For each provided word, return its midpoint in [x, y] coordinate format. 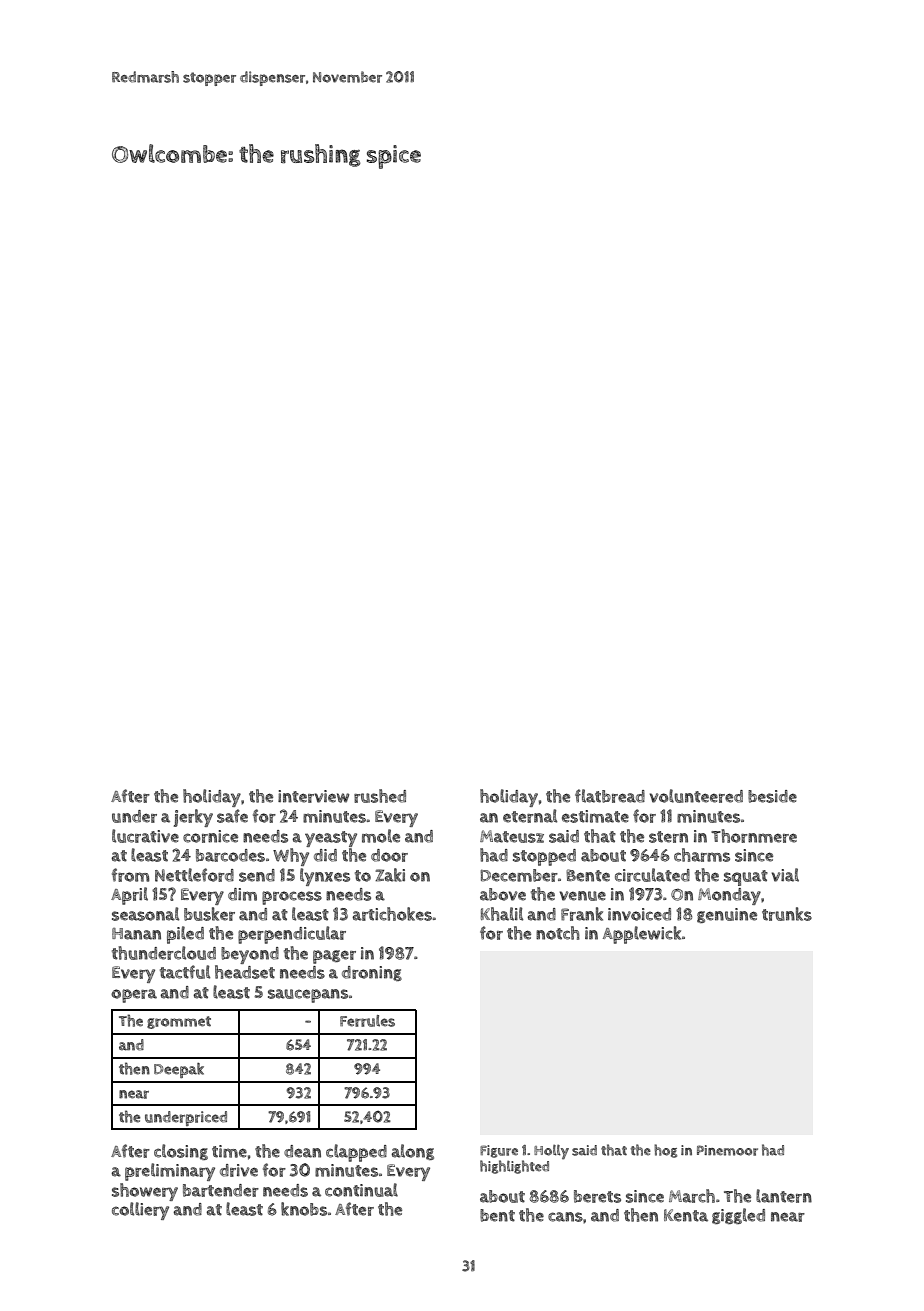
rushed [380, 796]
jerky [193, 818]
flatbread [610, 796]
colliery [140, 1211]
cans [565, 1217]
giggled [738, 1216]
